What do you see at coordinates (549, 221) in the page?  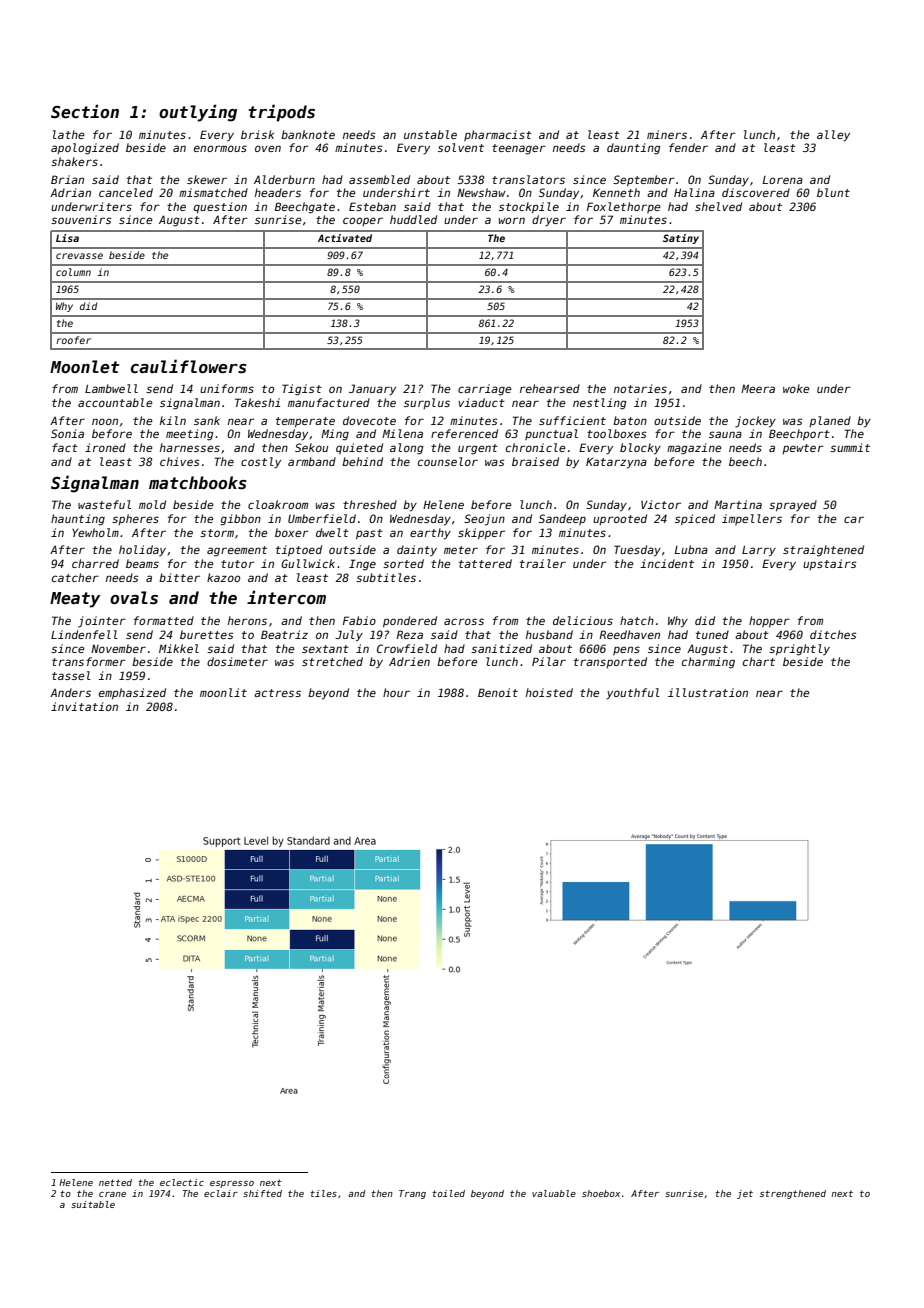 I see `dryer` at bounding box center [549, 221].
